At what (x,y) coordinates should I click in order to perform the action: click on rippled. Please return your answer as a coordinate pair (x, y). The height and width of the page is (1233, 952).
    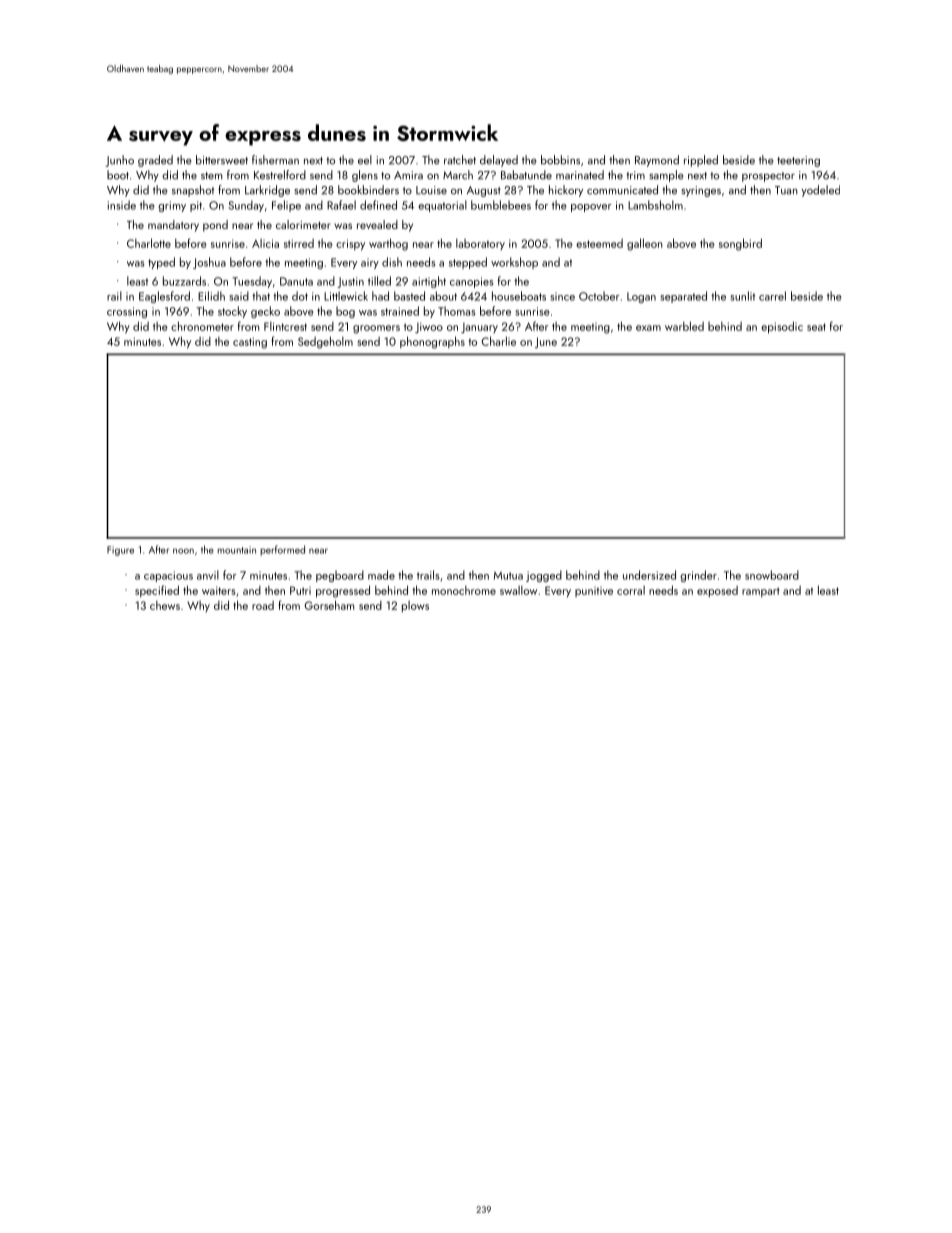
    Looking at the image, I should click on (701, 161).
